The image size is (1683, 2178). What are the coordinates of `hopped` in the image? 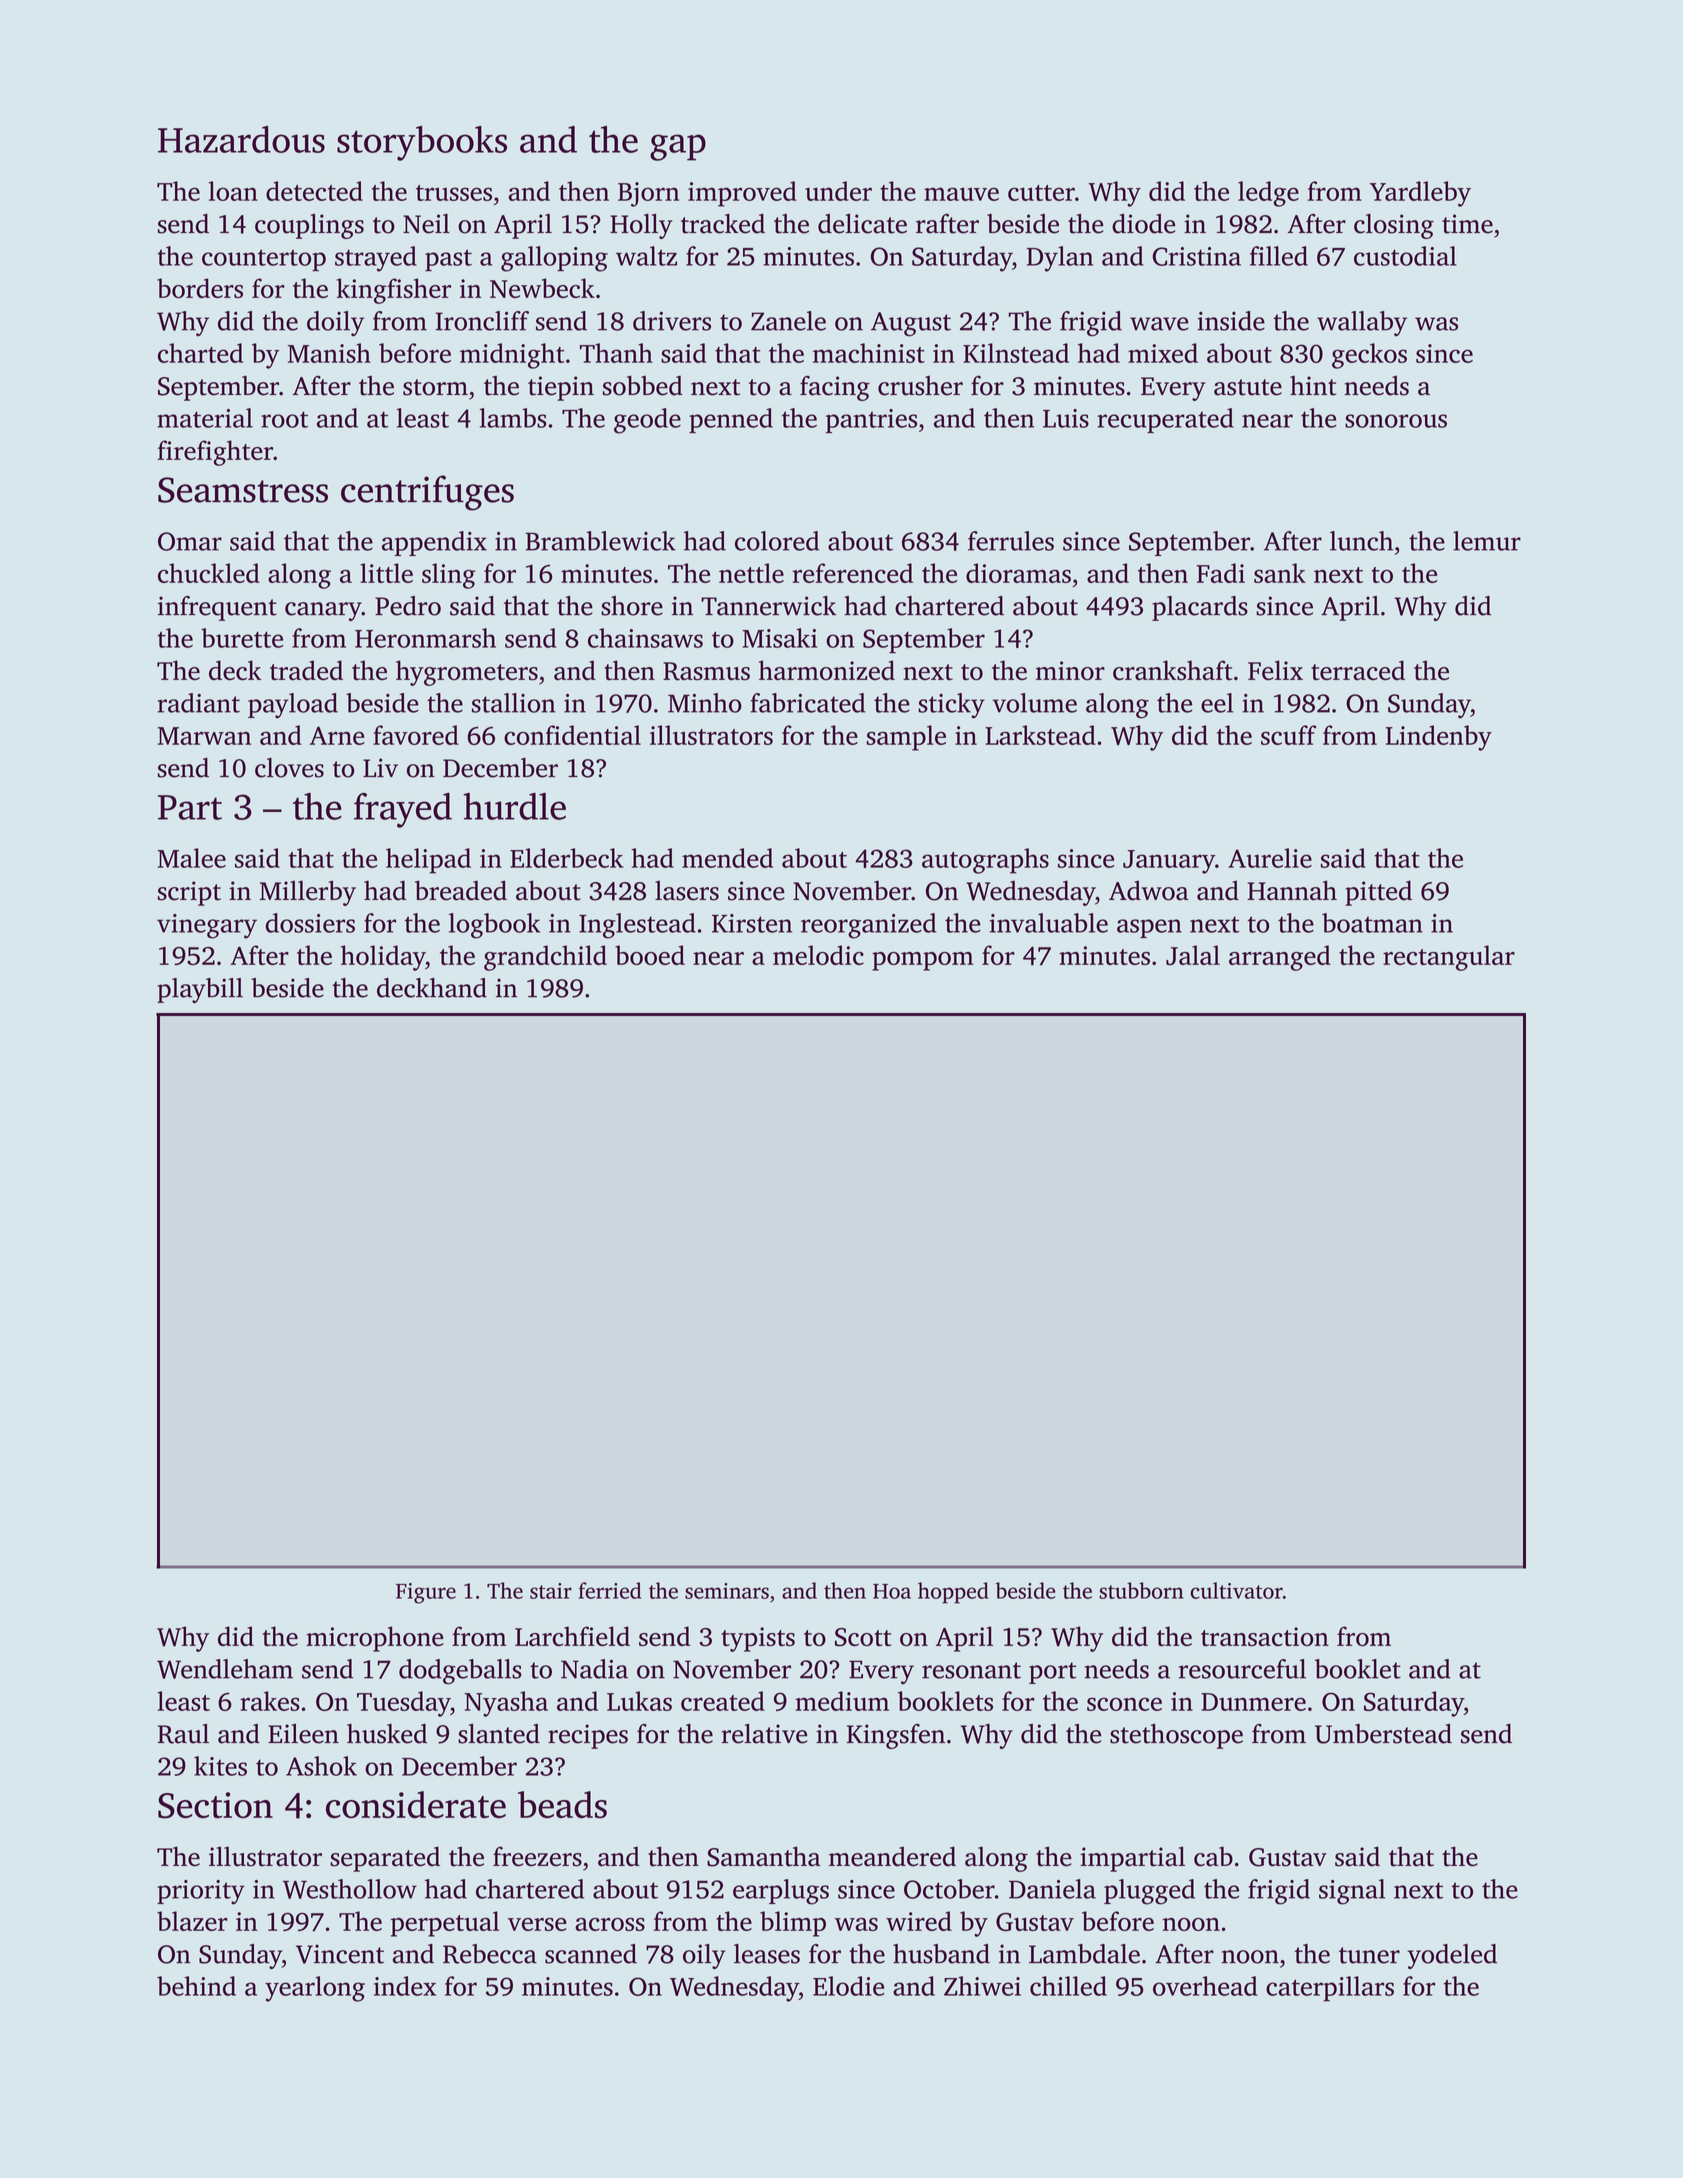 It's located at (953, 1593).
